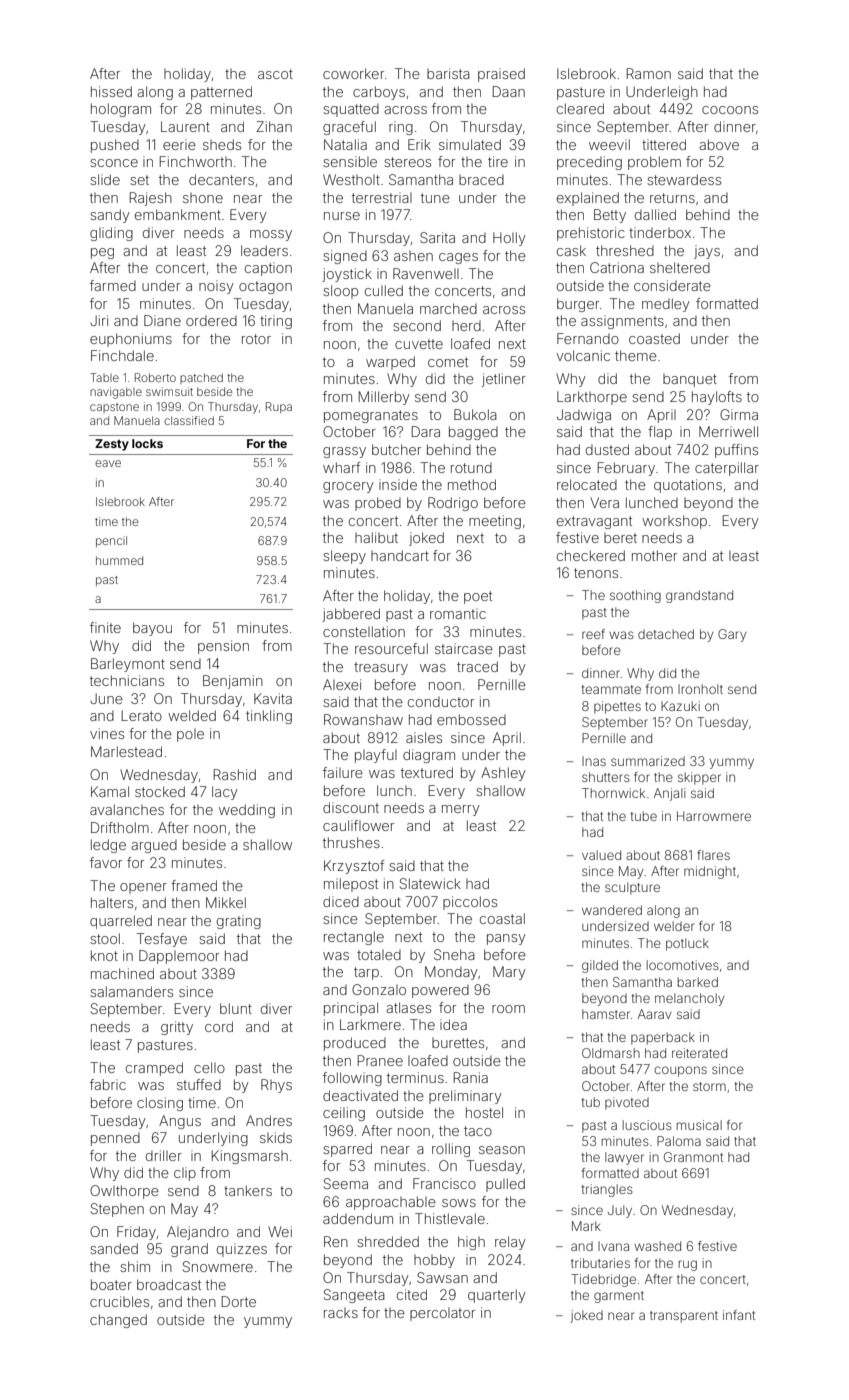 Image resolution: width=849 pixels, height=1400 pixels. Describe the element at coordinates (111, 91) in the document. I see `hissed` at that location.
